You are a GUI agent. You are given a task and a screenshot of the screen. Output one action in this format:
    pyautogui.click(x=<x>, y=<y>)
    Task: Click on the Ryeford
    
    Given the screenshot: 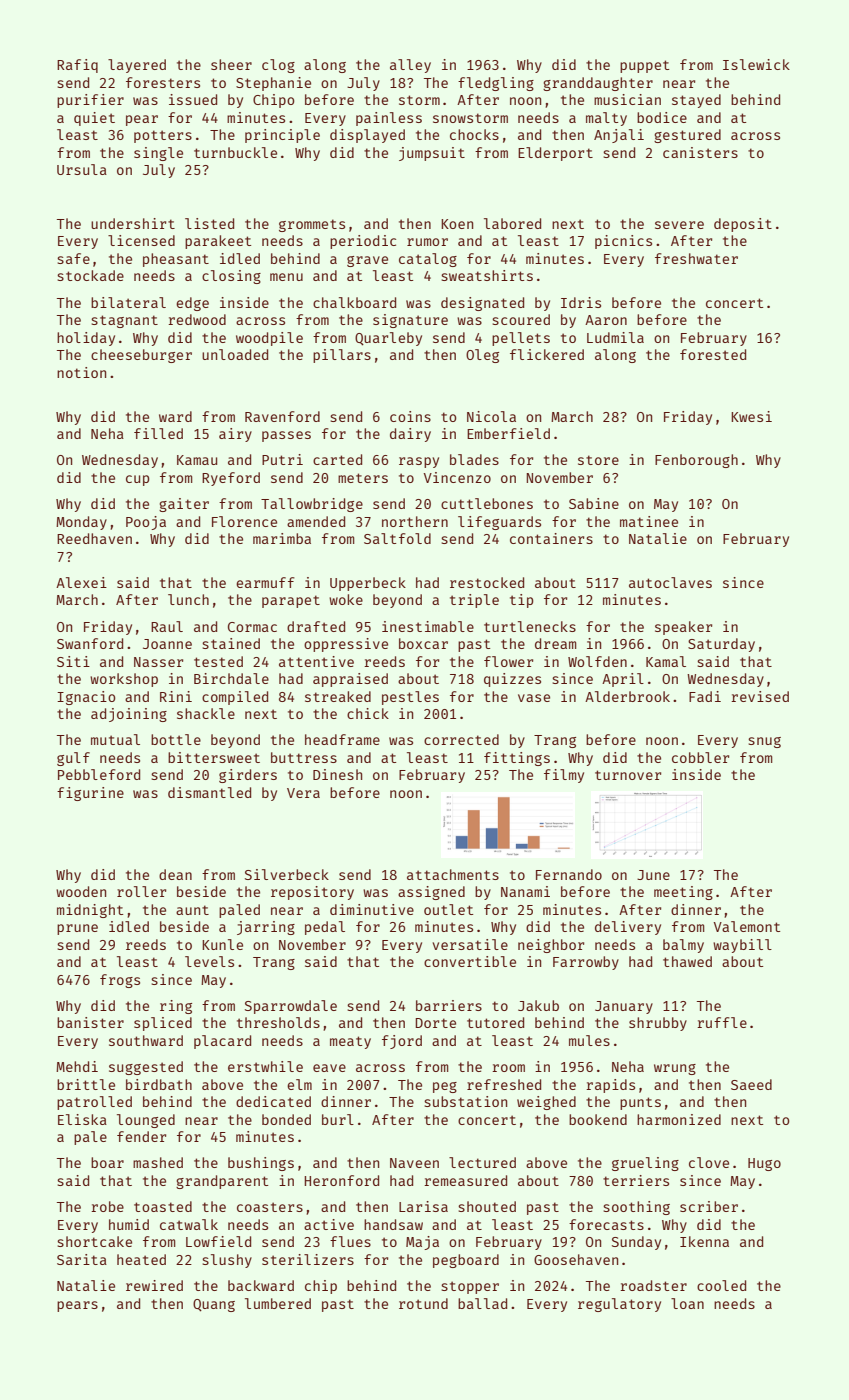 What is the action you would take?
    pyautogui.click(x=231, y=479)
